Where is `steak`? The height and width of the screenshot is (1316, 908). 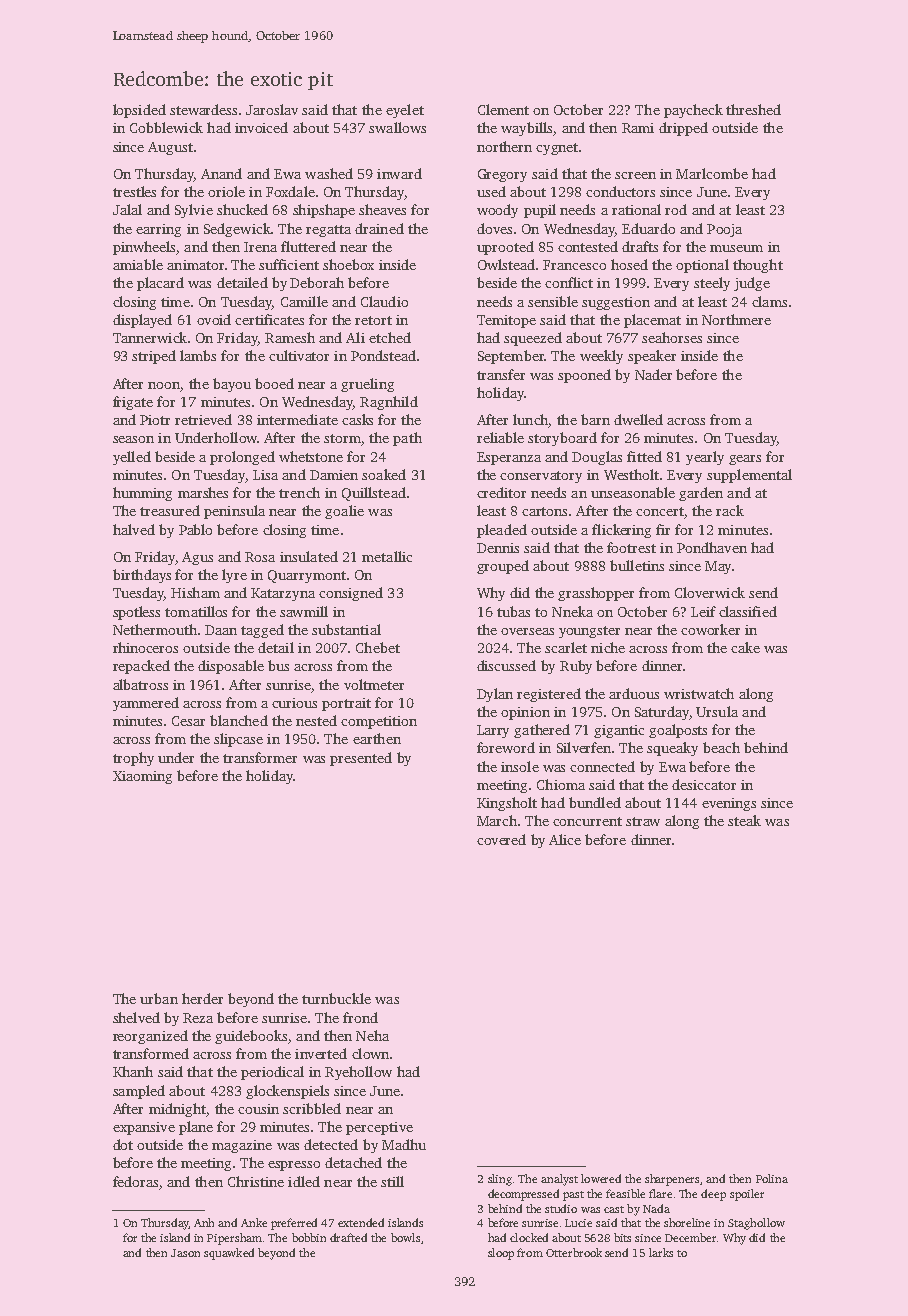 steak is located at coordinates (744, 820).
